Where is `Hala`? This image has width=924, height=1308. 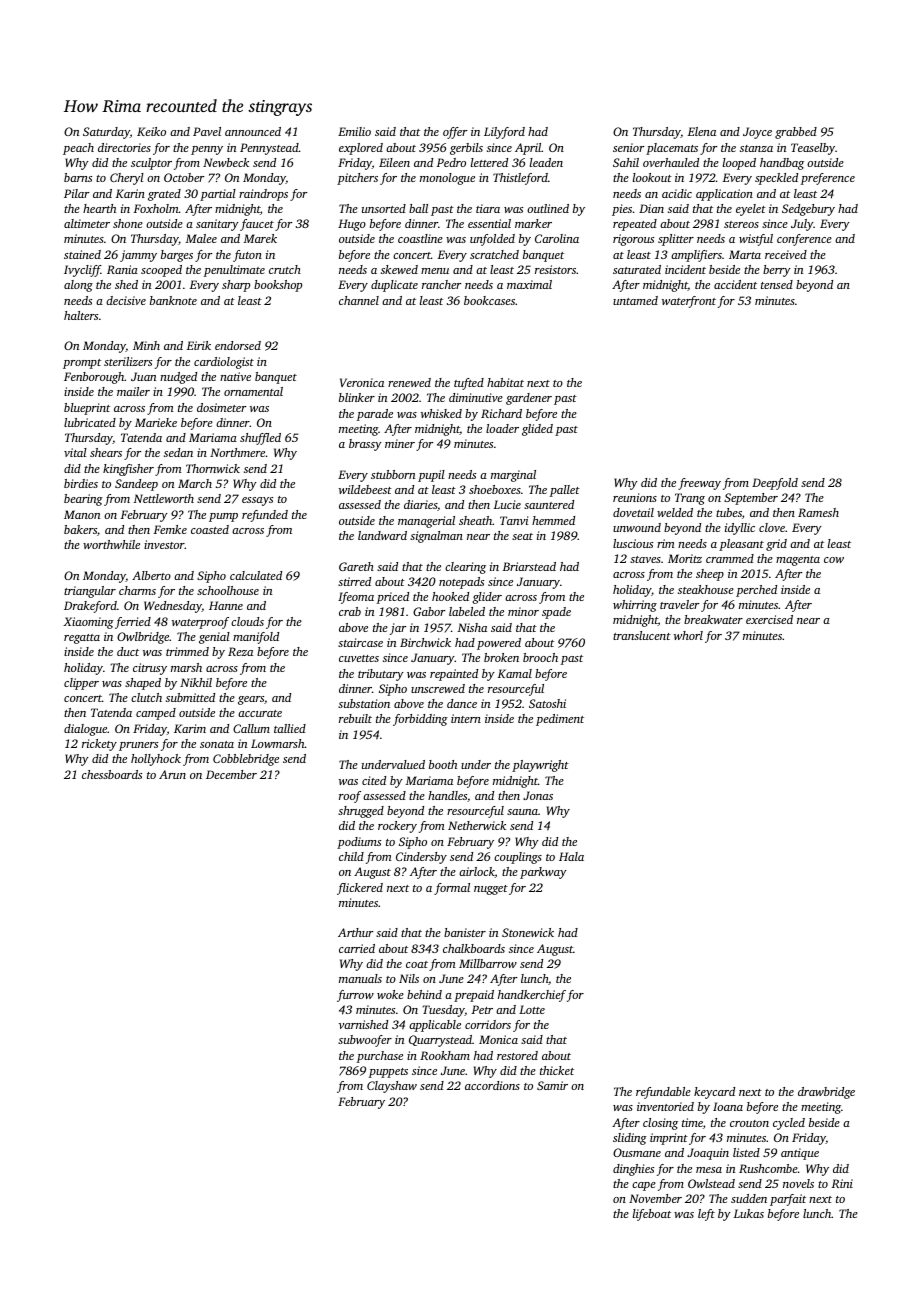
Hala is located at coordinates (571, 856).
